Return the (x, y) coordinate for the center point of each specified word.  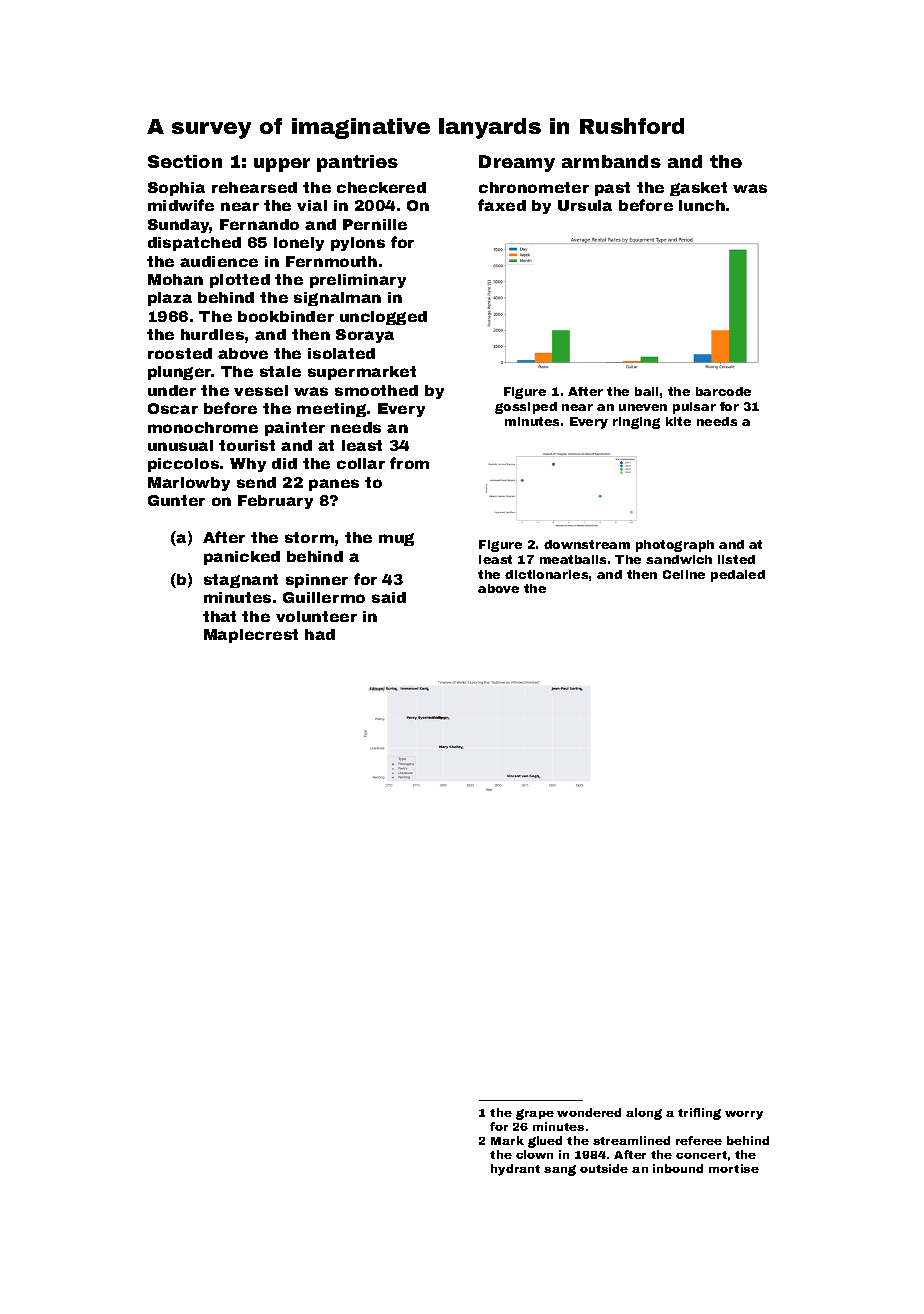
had (320, 634)
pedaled (738, 576)
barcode (723, 391)
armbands (611, 161)
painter (295, 429)
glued (545, 1142)
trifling (699, 1114)
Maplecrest (251, 636)
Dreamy (517, 163)
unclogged (383, 318)
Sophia (176, 189)
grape (535, 1114)
